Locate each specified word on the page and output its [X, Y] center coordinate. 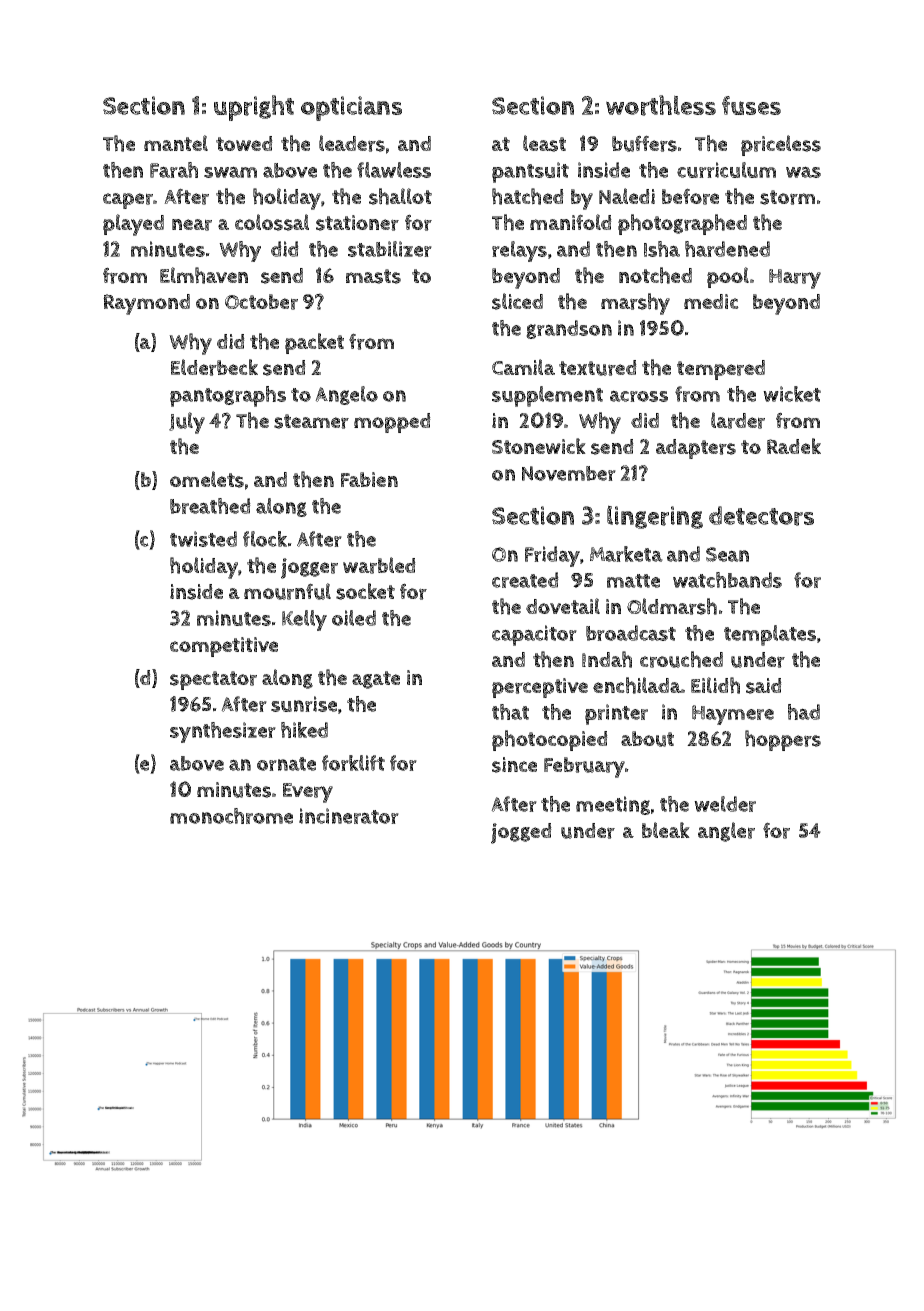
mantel [176, 143]
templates [770, 635]
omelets [207, 479]
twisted [203, 539]
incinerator [349, 816]
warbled [379, 565]
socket [365, 591]
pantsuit [530, 172]
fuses [751, 105]
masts [373, 276]
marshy [635, 304]
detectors [761, 516]
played [133, 225]
